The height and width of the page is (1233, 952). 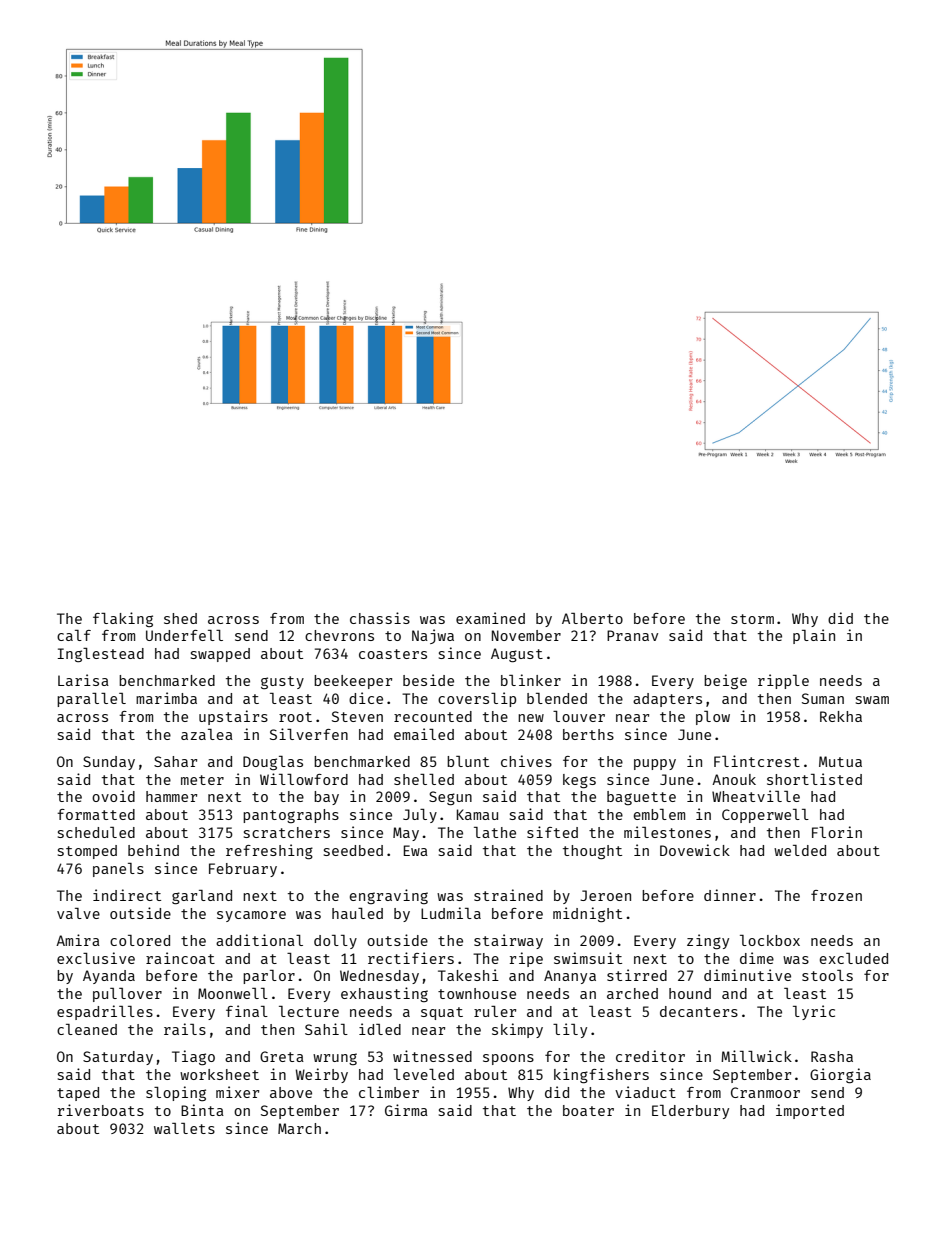 What do you see at coordinates (113, 796) in the page?
I see `ovoid` at bounding box center [113, 796].
